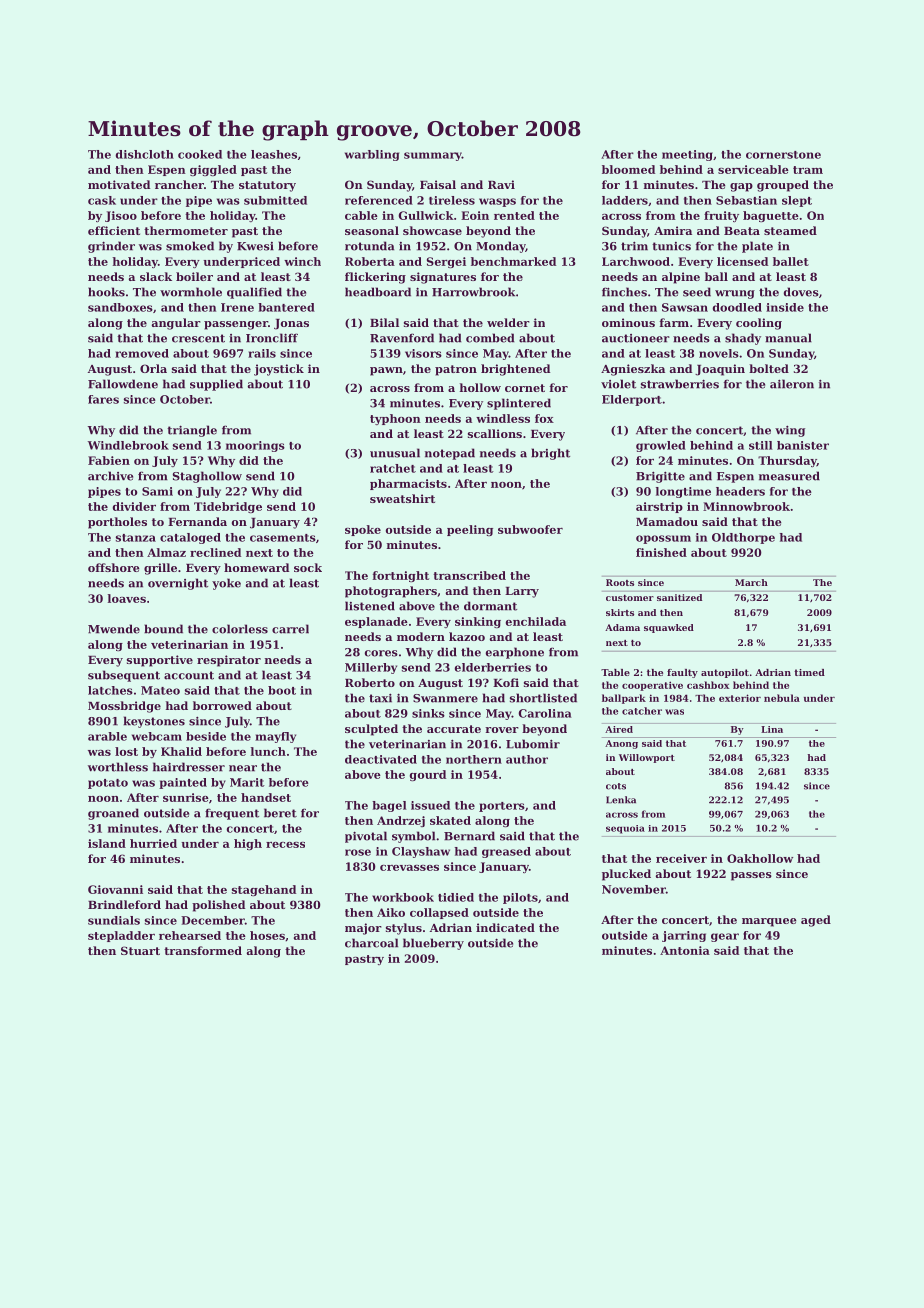  Describe the element at coordinates (622, 627) in the screenshot. I see `Adama` at that location.
